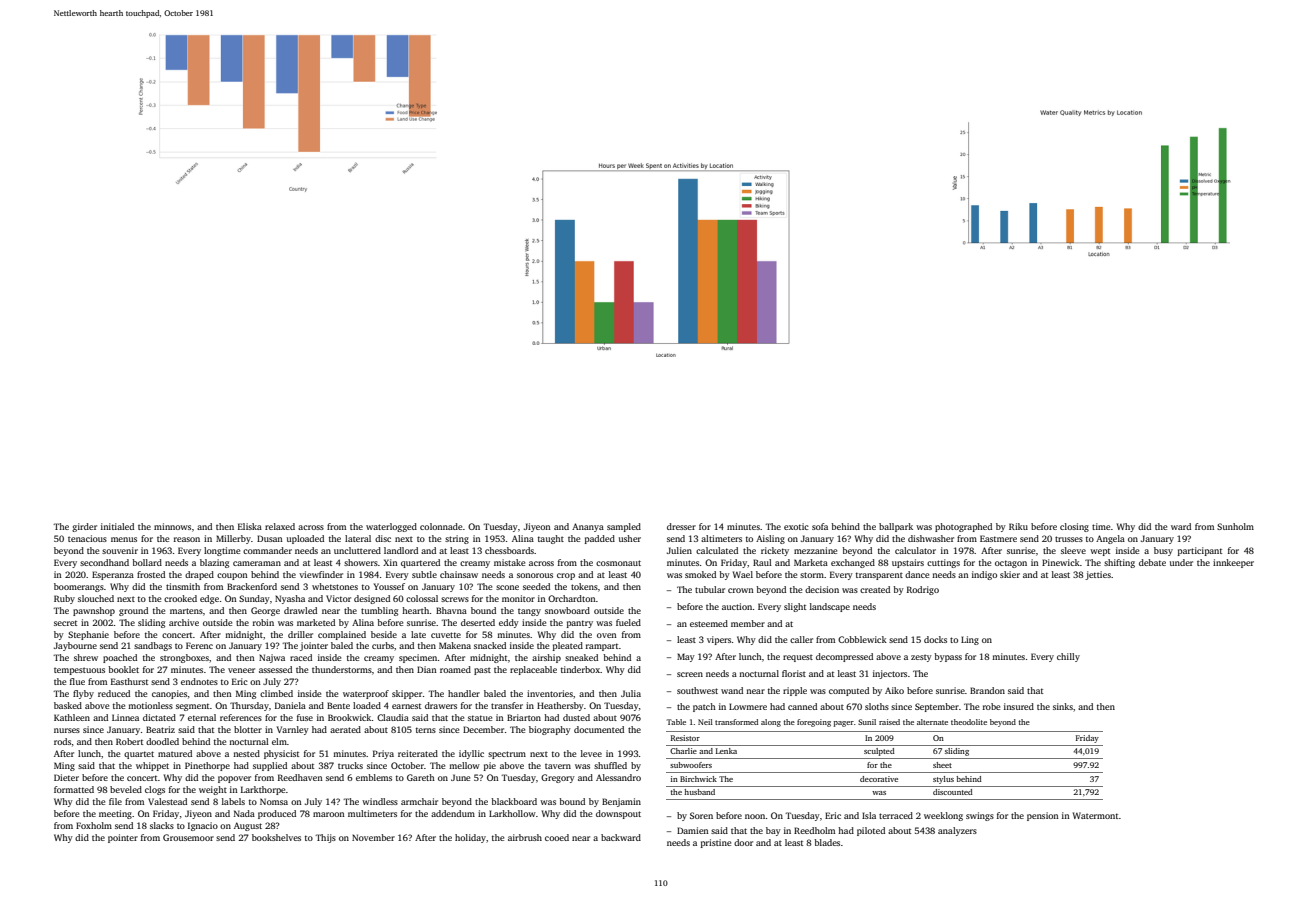 This page has height=924, width=1308. Describe the element at coordinates (827, 842) in the page. I see `blades` at that location.
